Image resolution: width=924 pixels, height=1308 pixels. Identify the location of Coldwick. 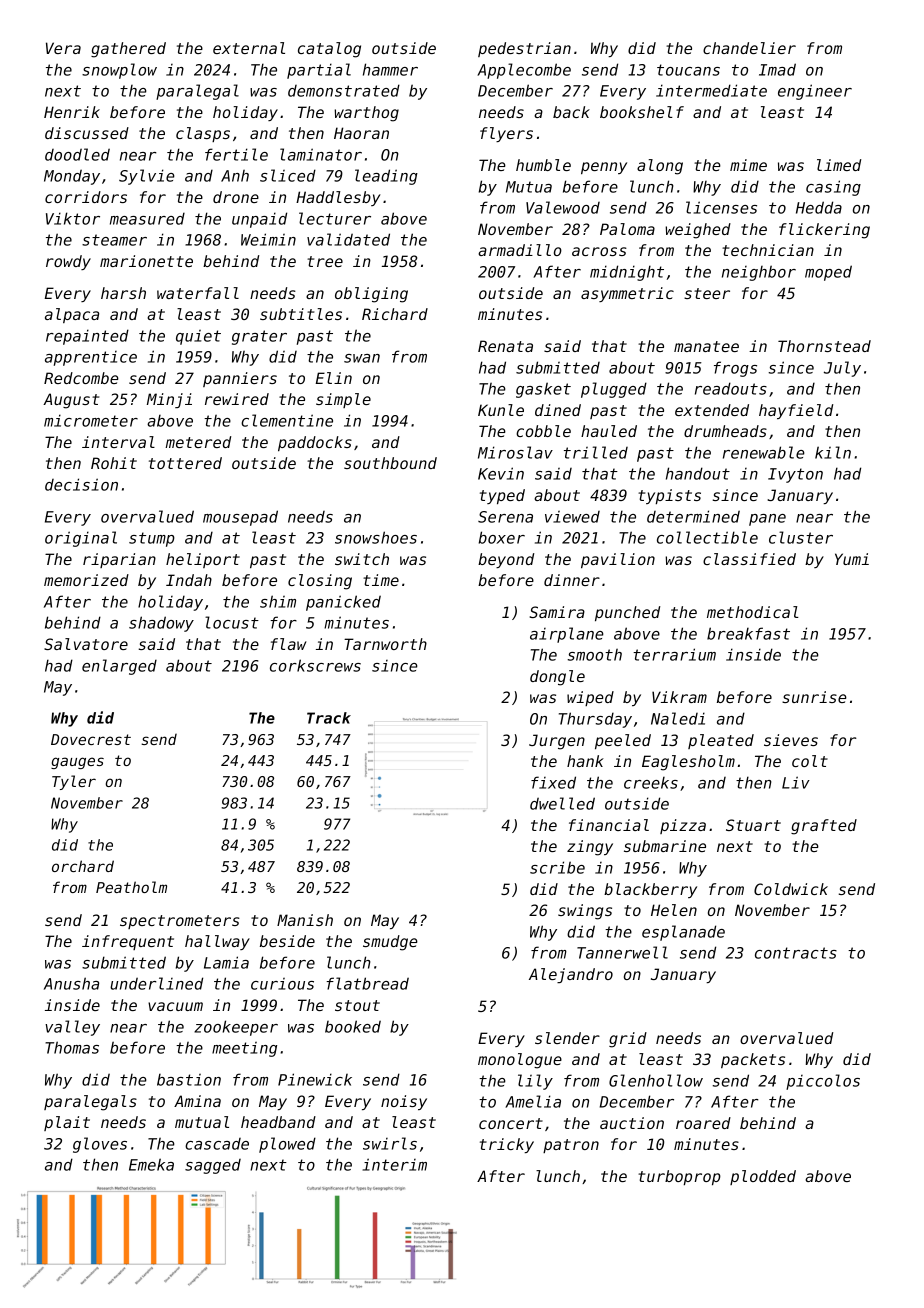
(791, 889).
